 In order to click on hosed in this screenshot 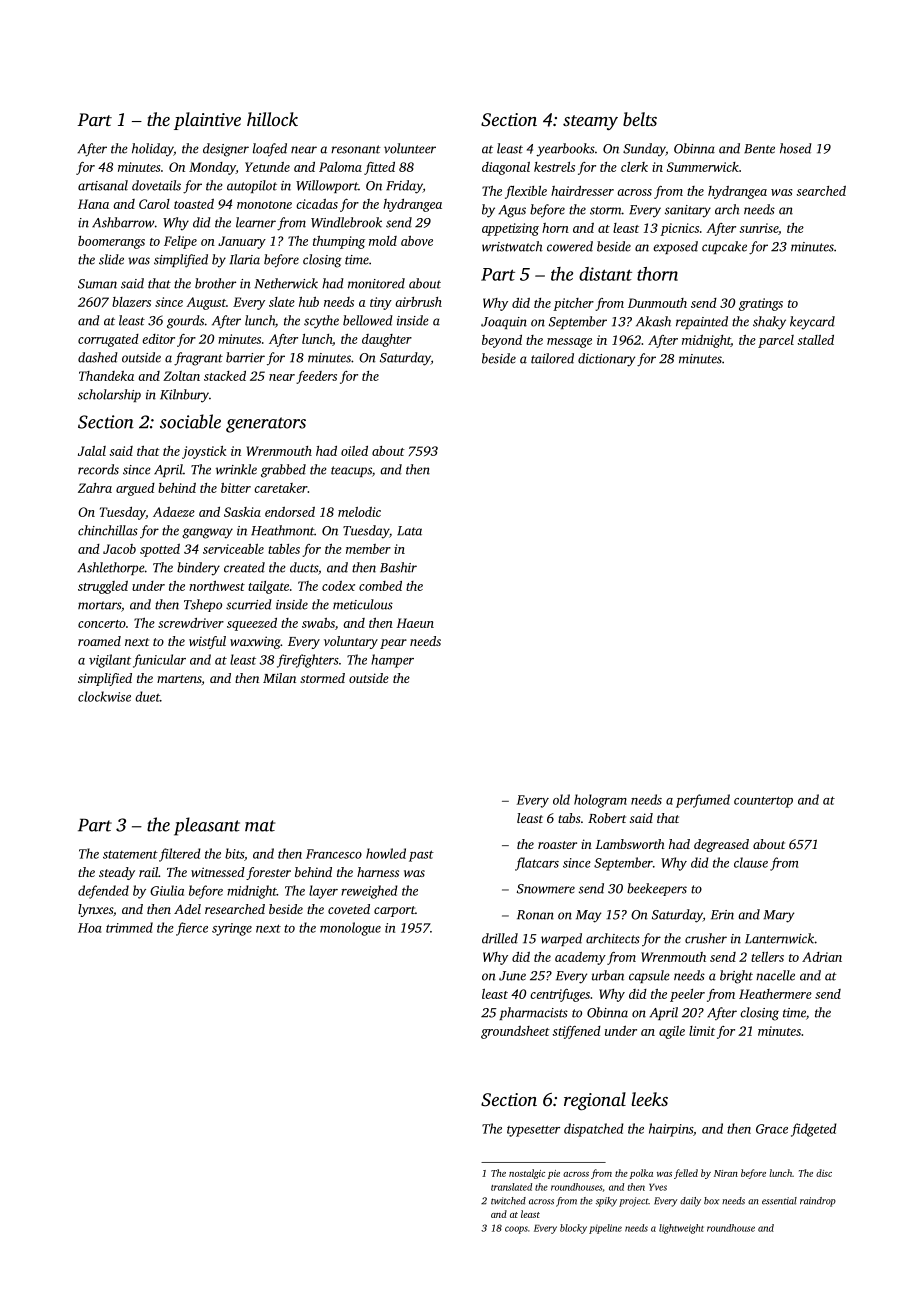, I will do `click(796, 148)`.
